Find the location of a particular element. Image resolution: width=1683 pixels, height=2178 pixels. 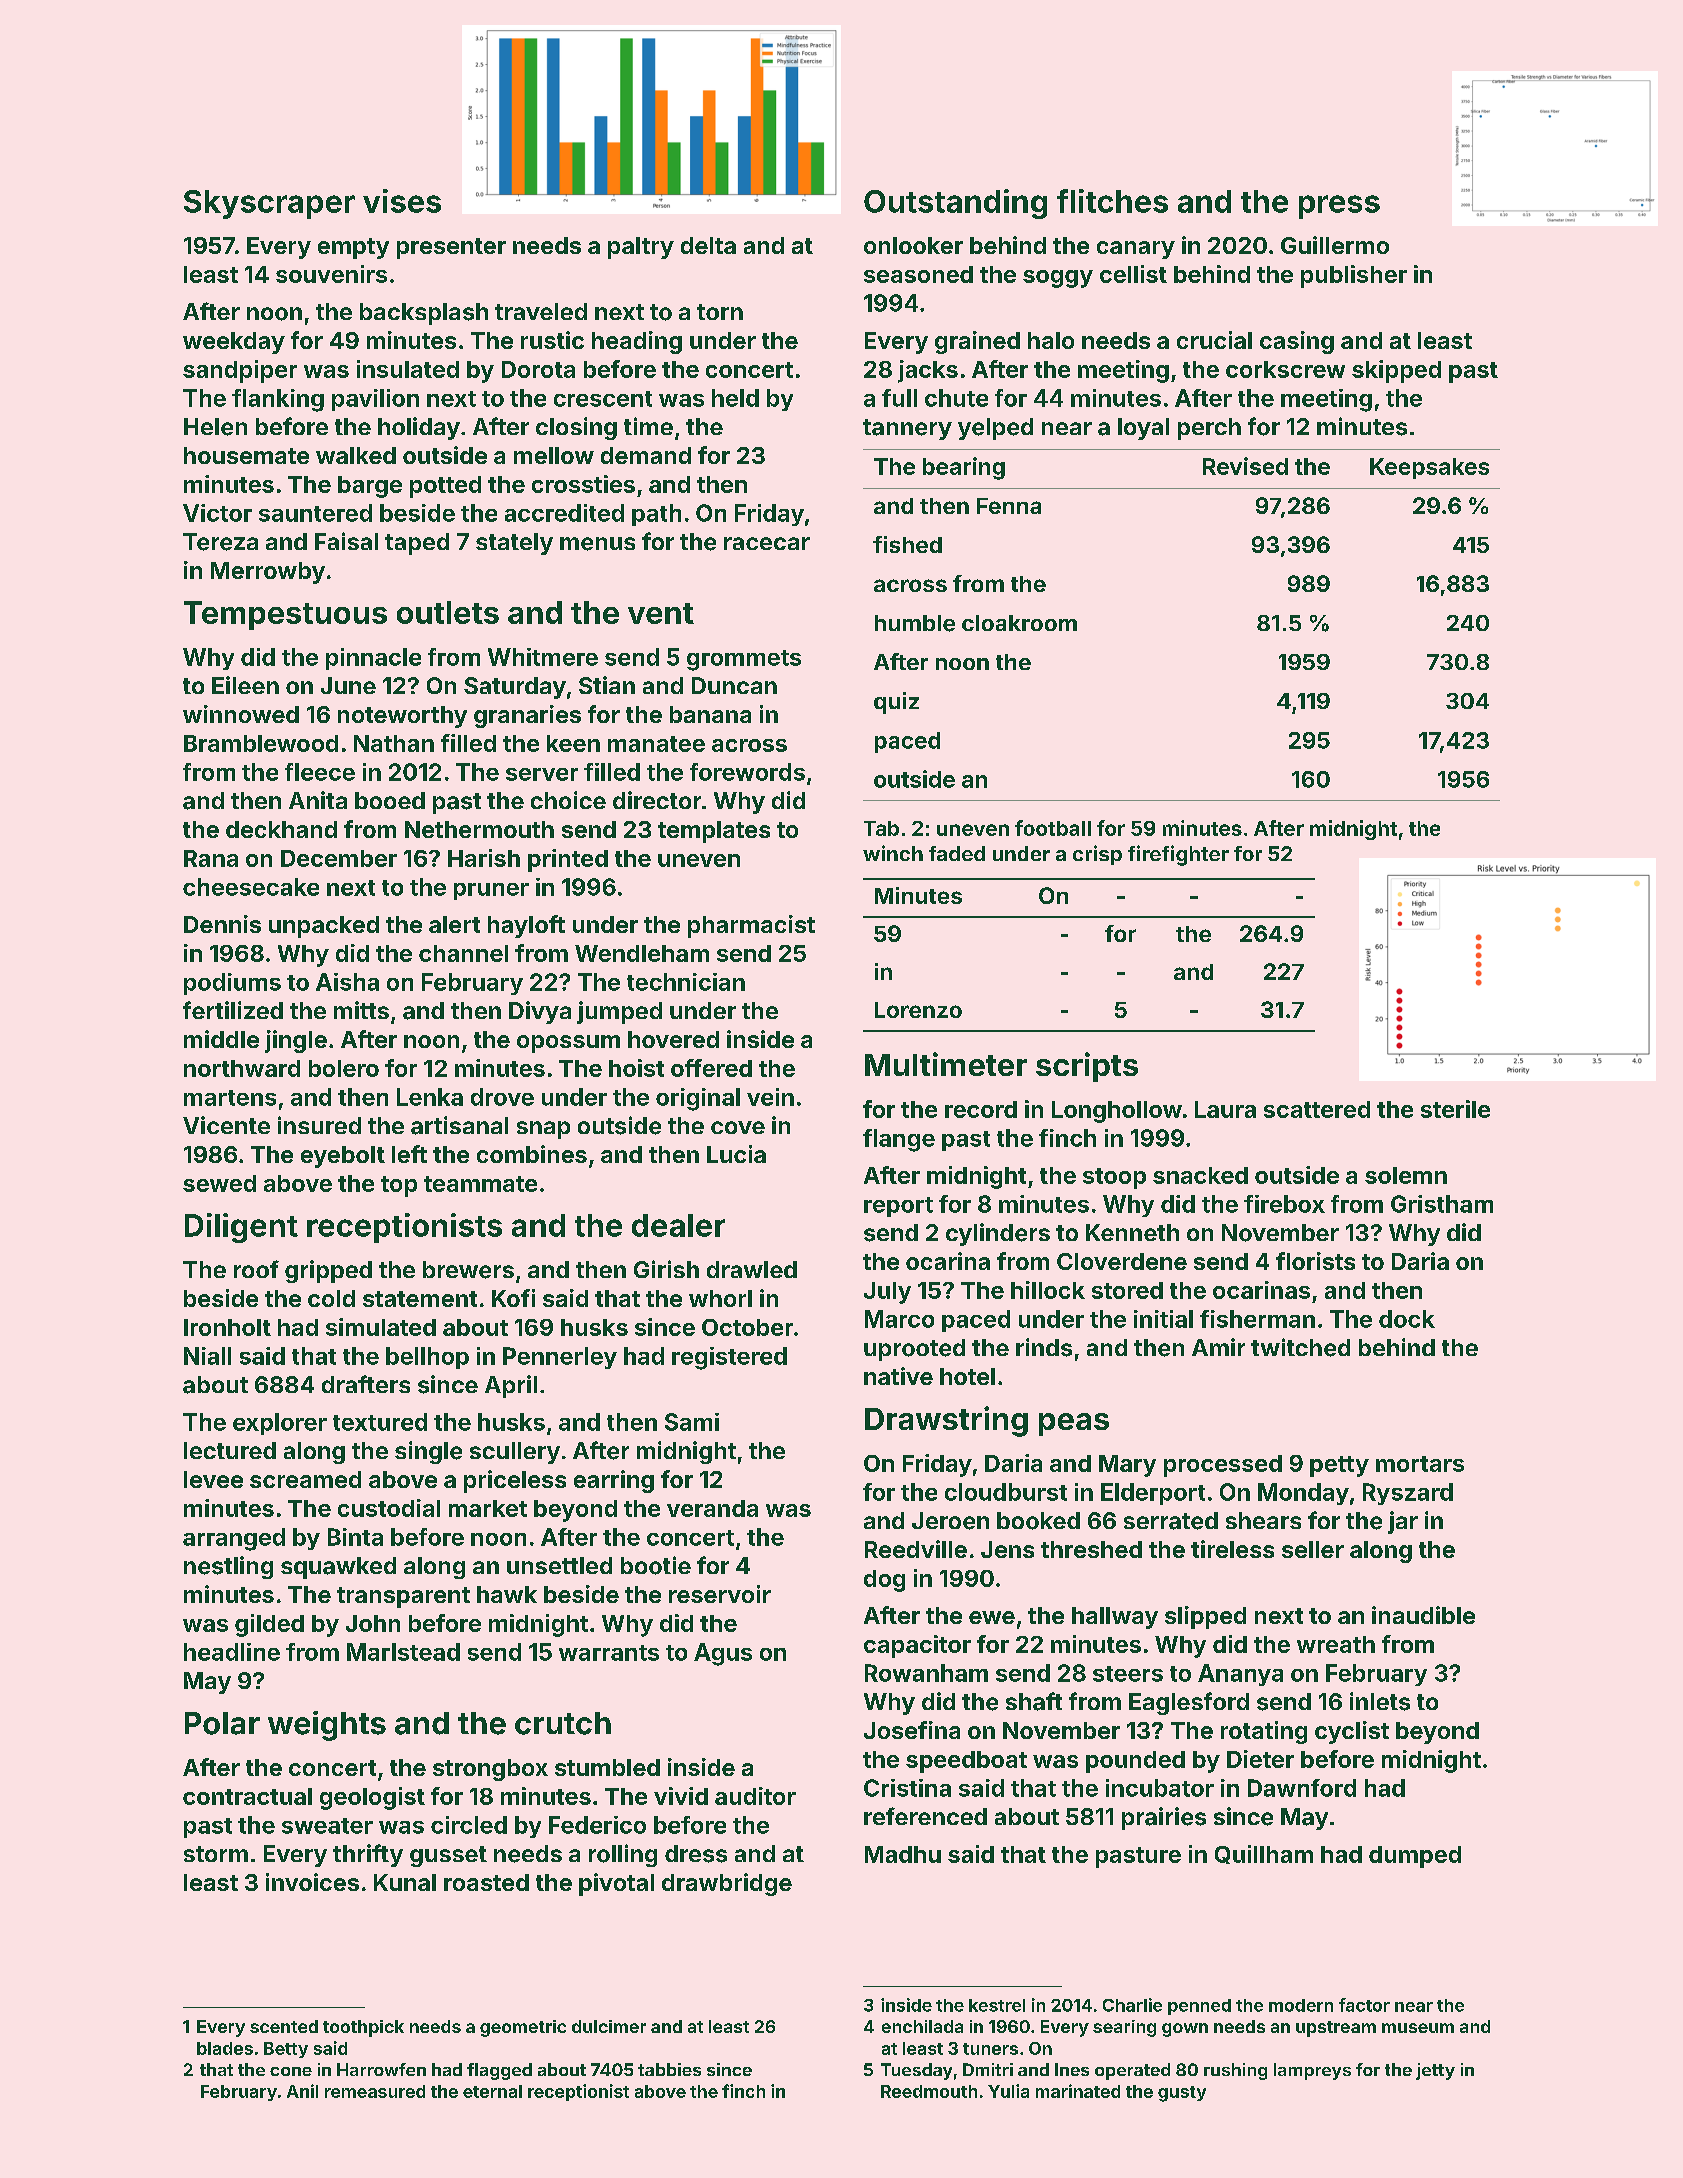

vises is located at coordinates (402, 201).
